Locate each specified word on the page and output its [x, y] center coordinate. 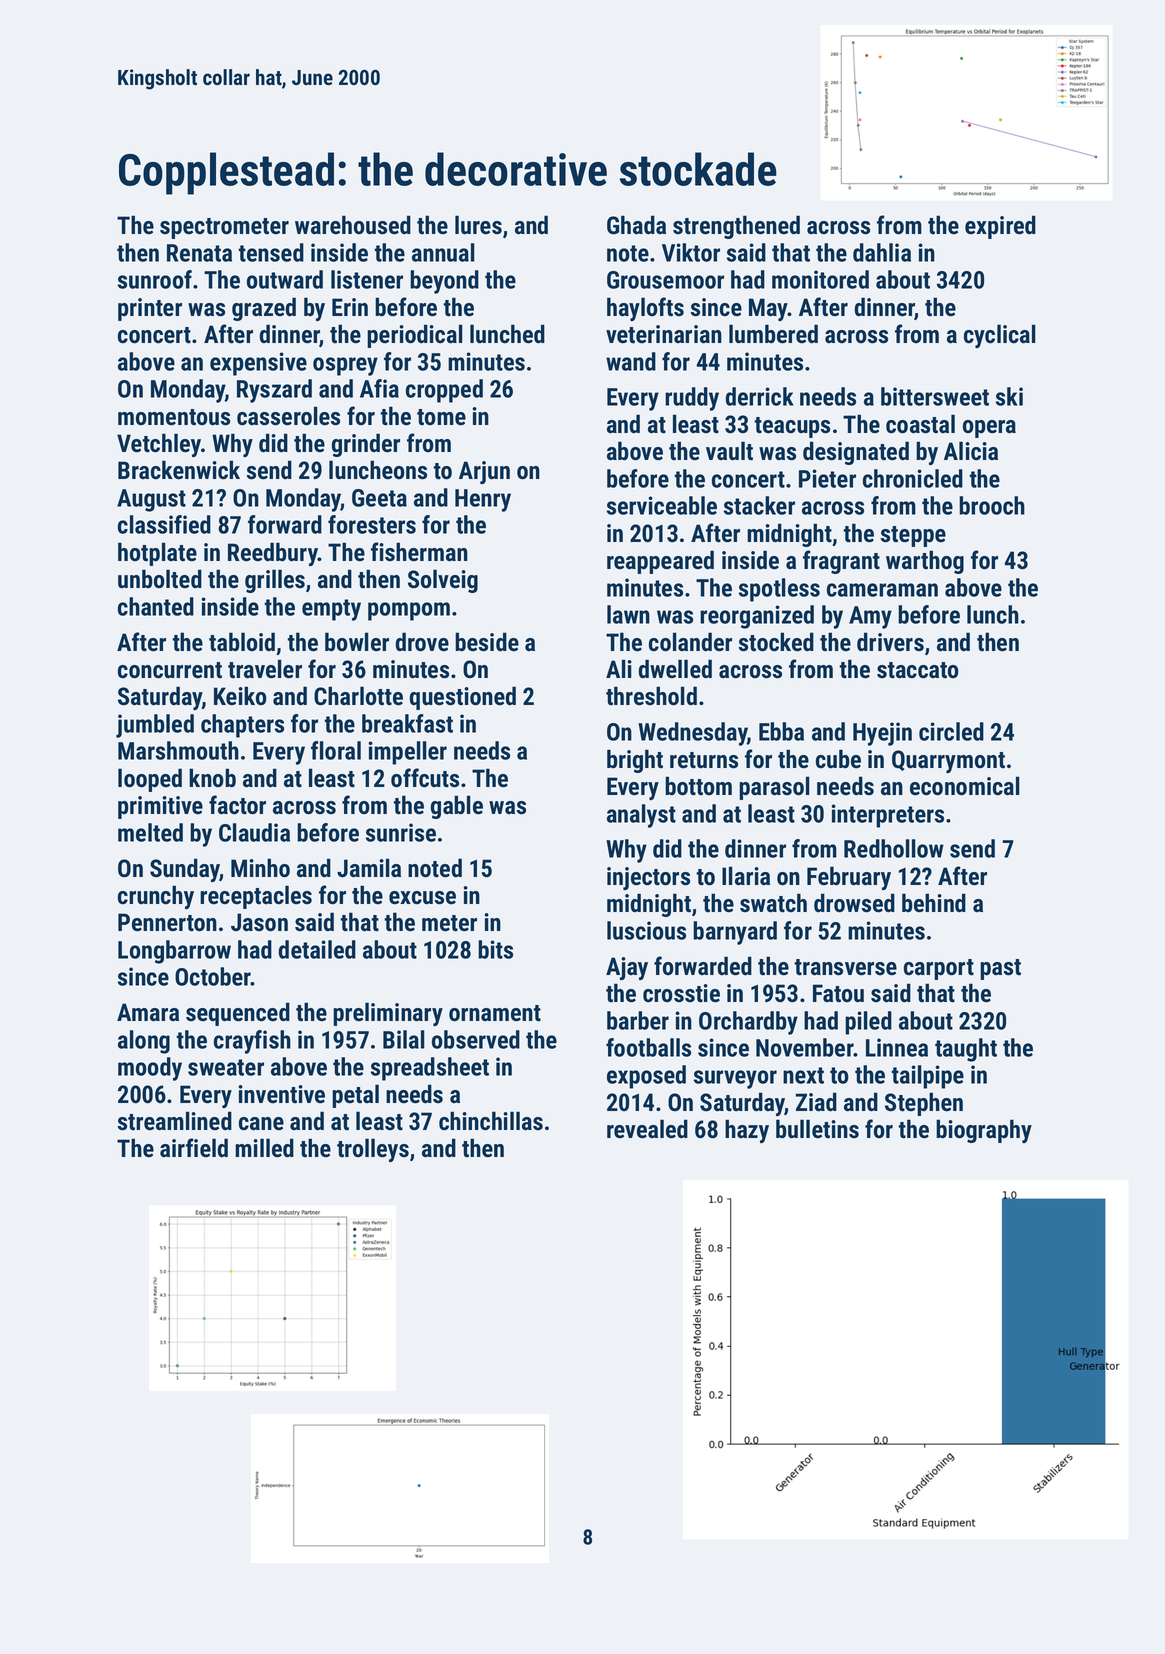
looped [150, 780]
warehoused [353, 225]
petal [355, 1096]
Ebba [781, 731]
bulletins [817, 1129]
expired [1000, 227]
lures [478, 225]
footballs [648, 1047]
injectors [648, 878]
